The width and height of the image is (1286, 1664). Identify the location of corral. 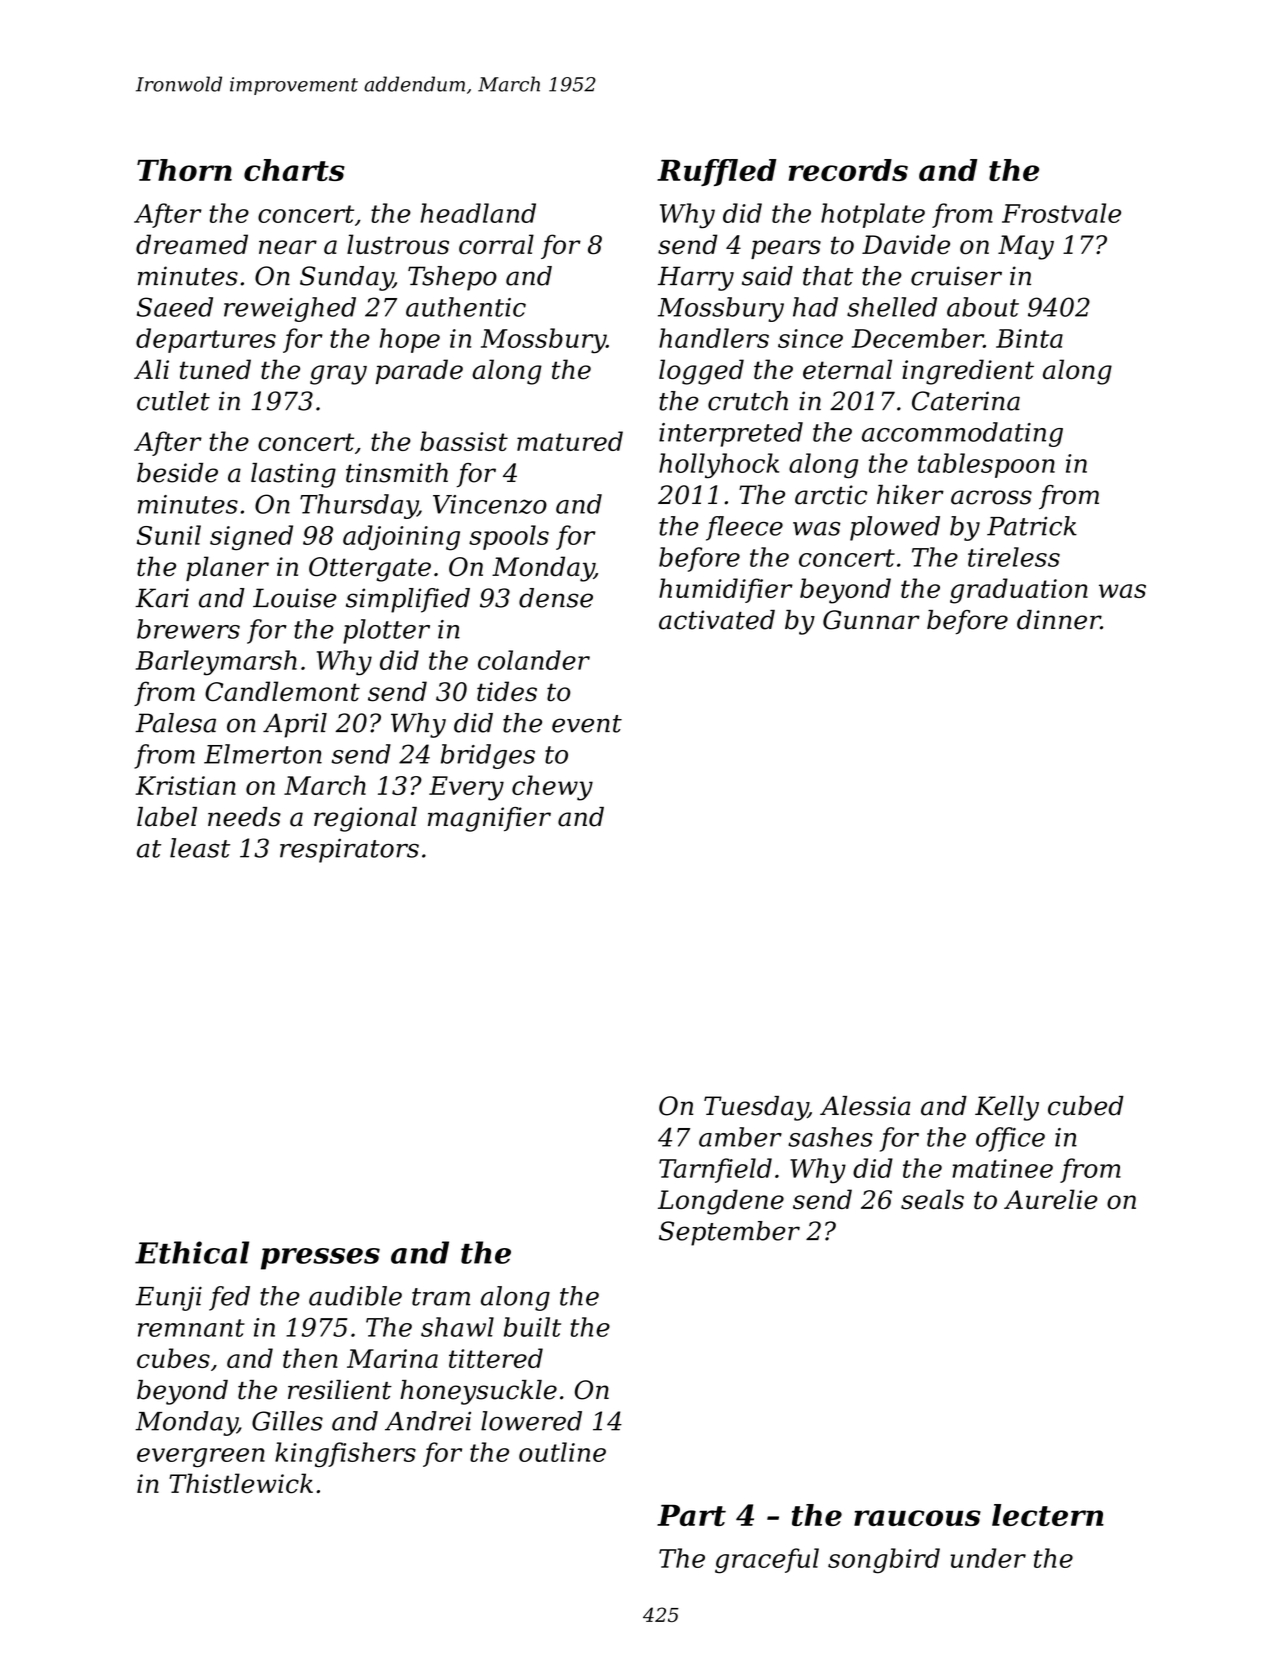
(496, 244).
